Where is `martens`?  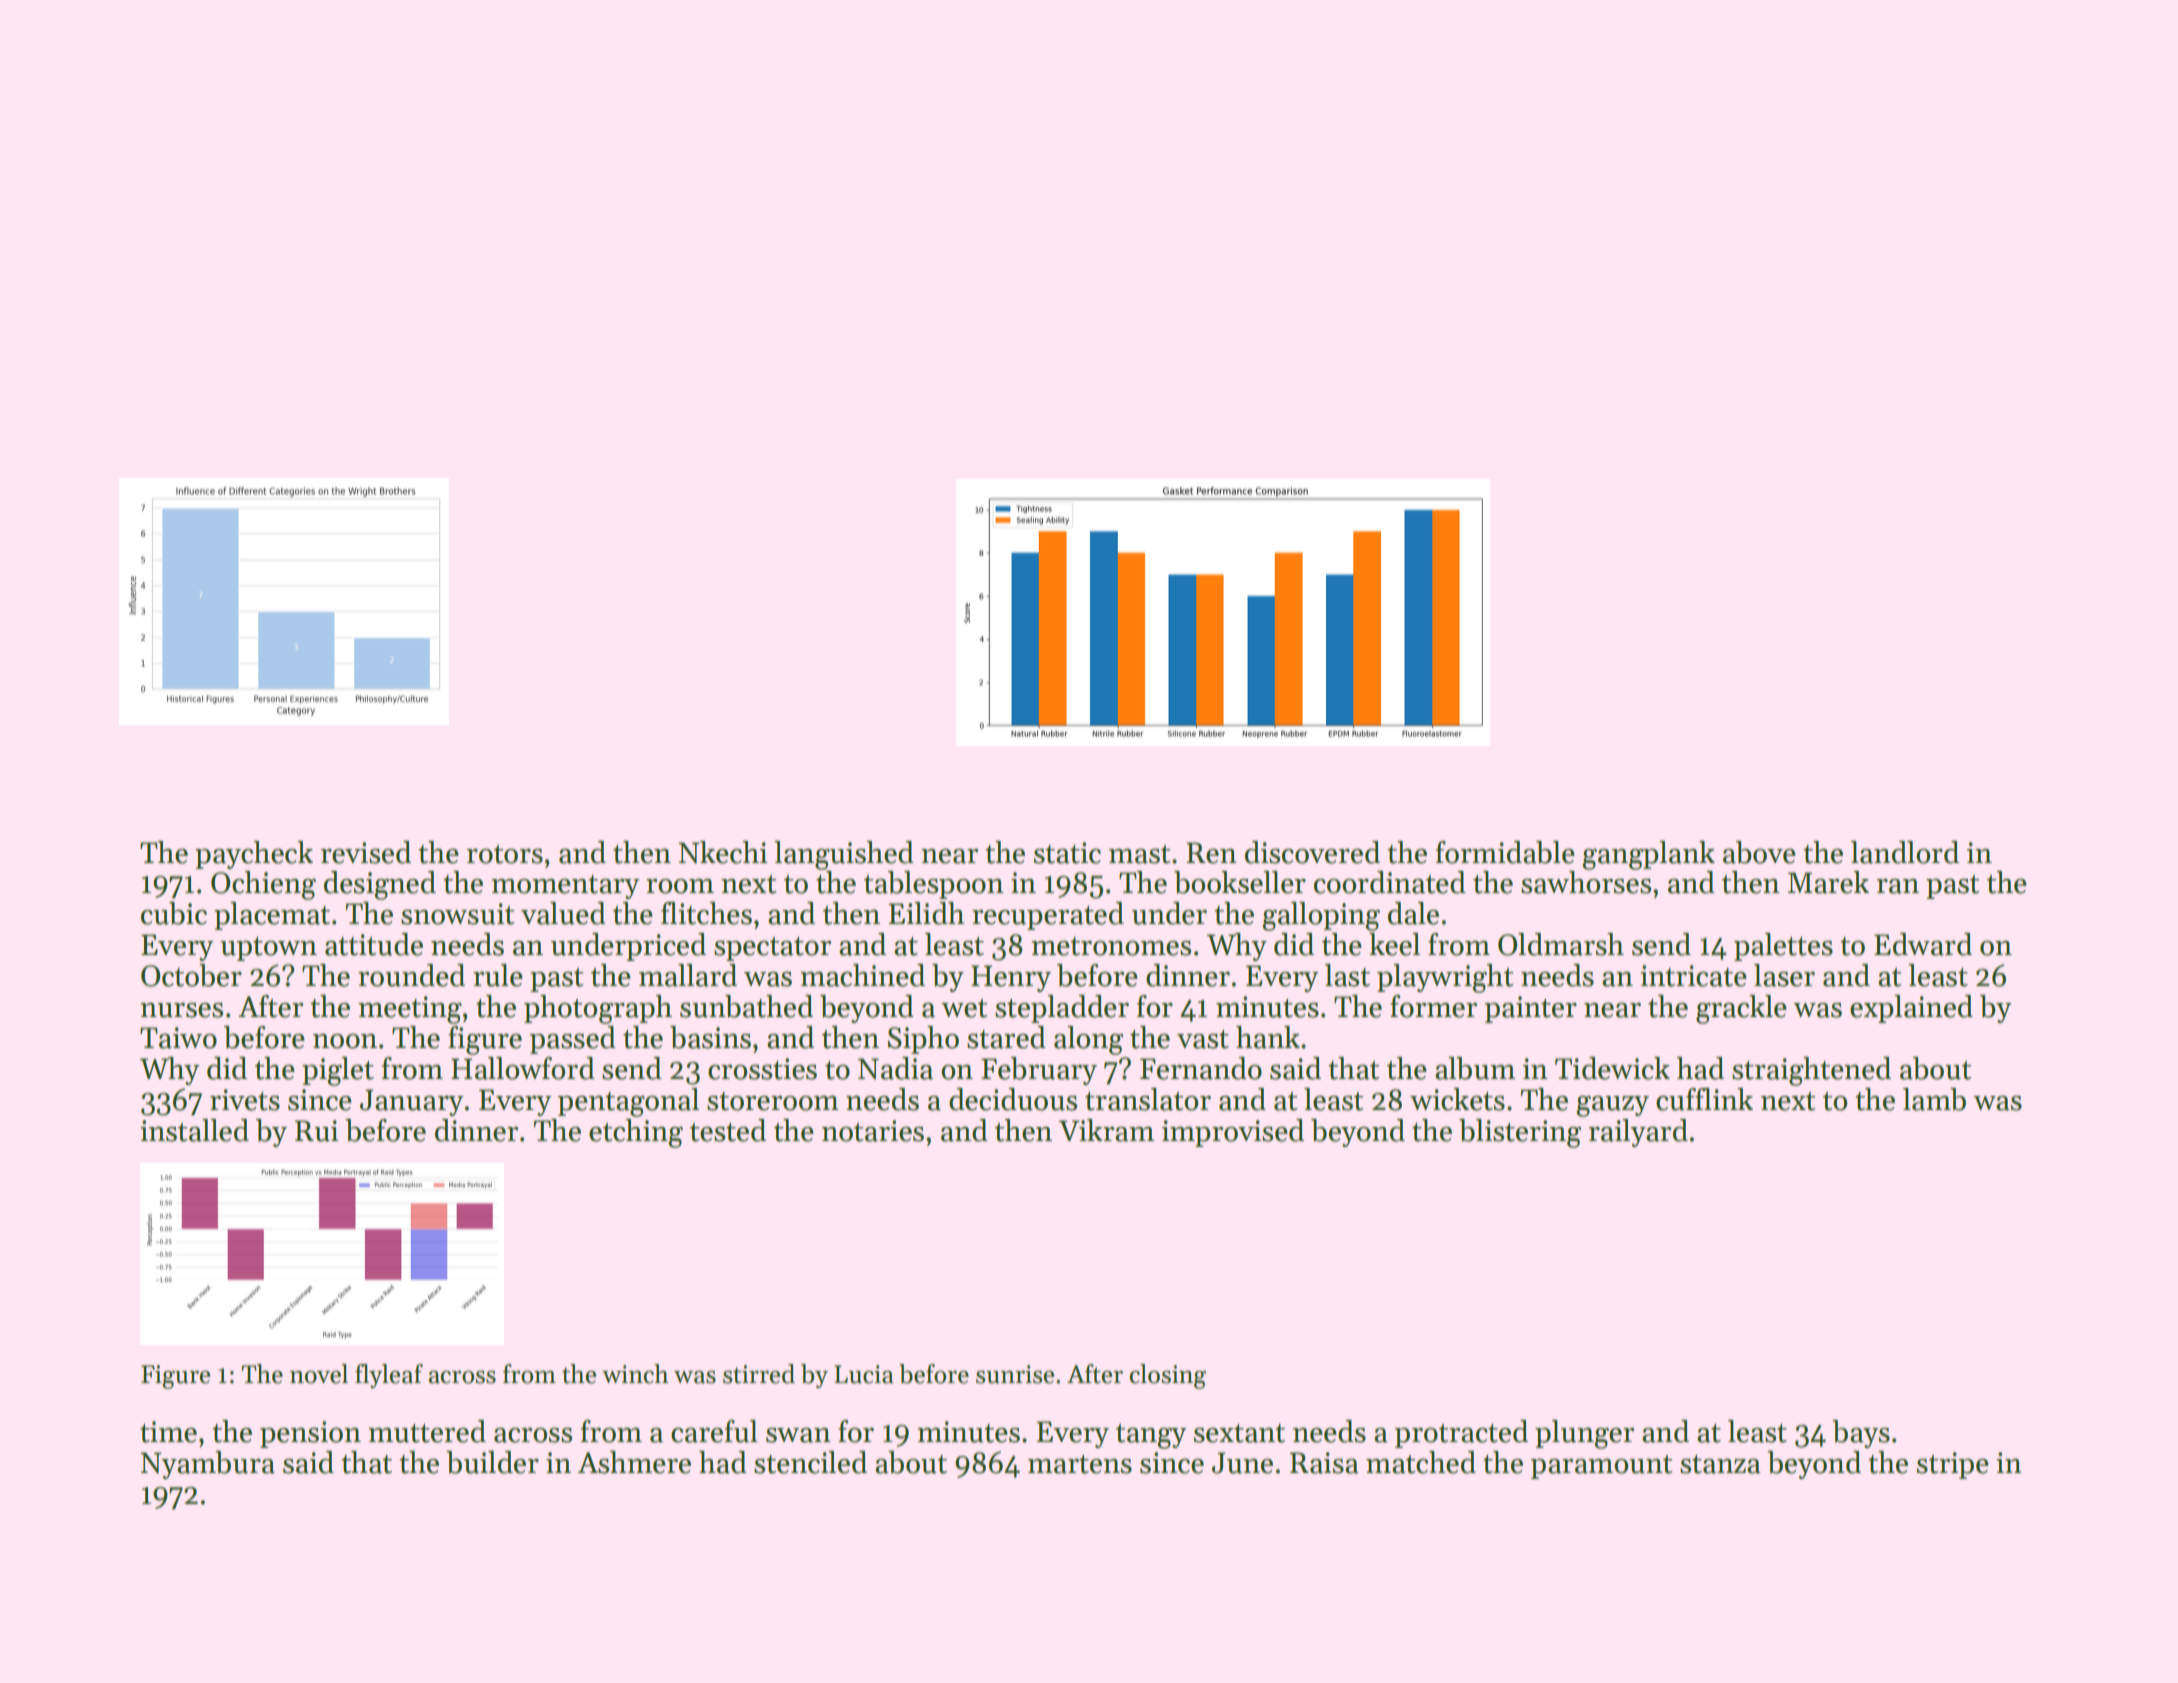
martens is located at coordinates (1080, 1464).
